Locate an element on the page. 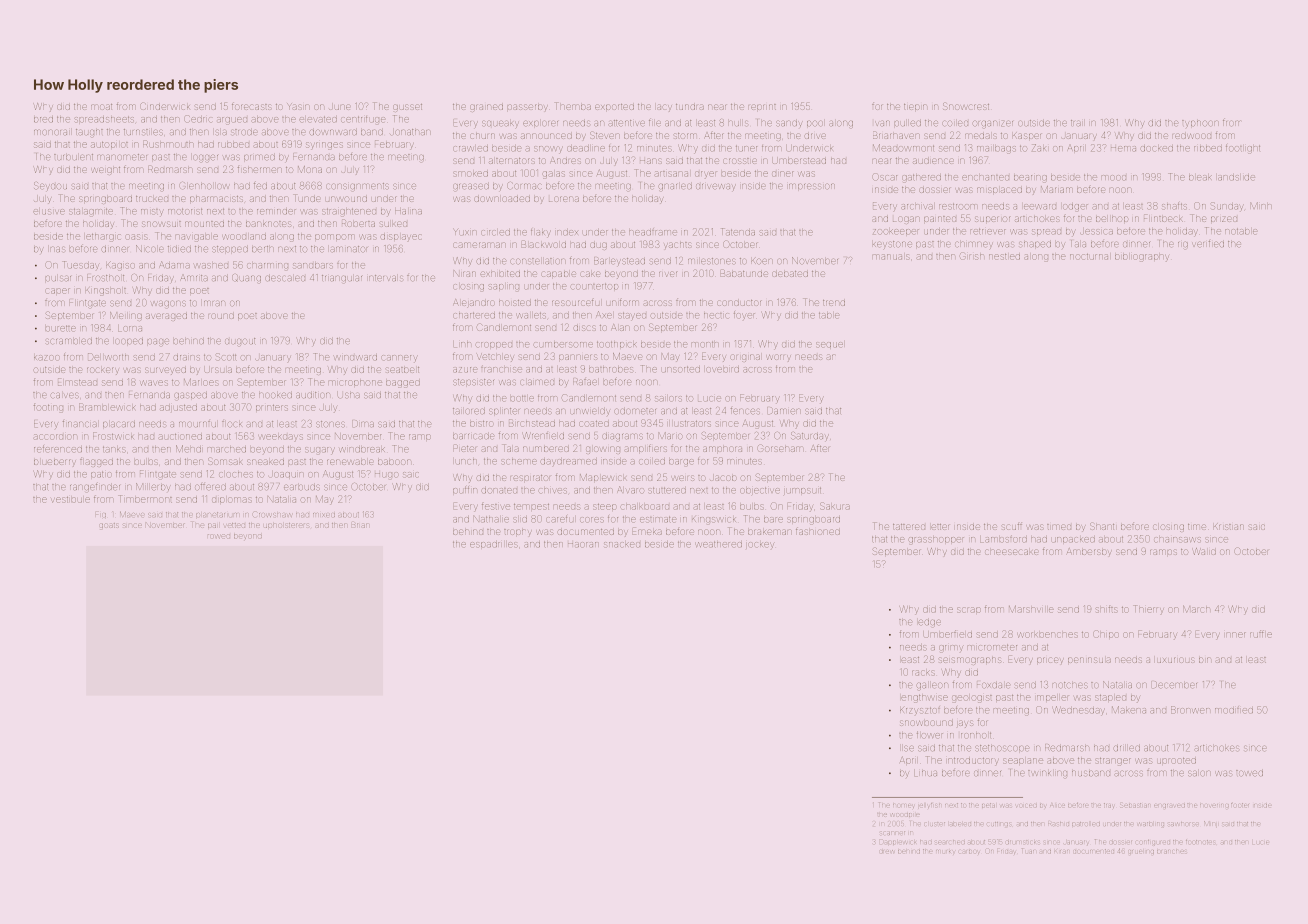  Seydou is located at coordinates (50, 186).
